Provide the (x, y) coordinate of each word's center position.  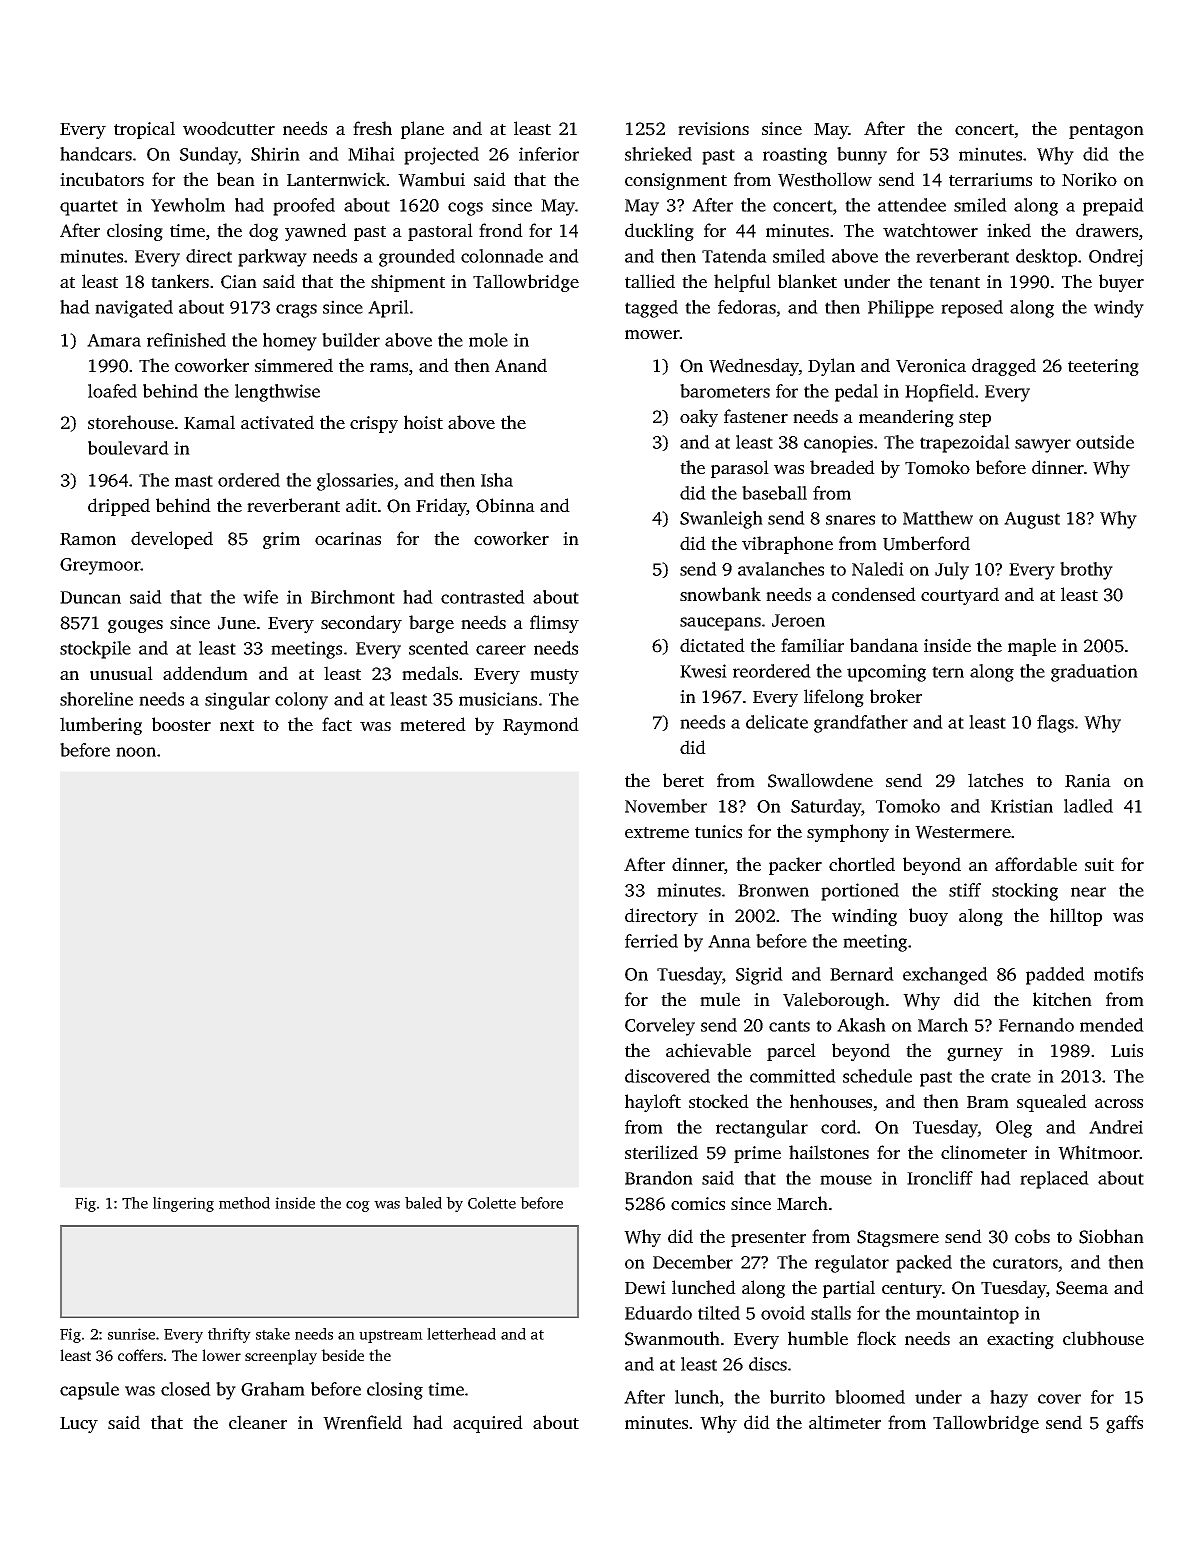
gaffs (1124, 1424)
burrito (797, 1397)
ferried (651, 941)
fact (337, 724)
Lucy (79, 1425)
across (1119, 1103)
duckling (659, 232)
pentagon (1106, 131)
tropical (144, 130)
